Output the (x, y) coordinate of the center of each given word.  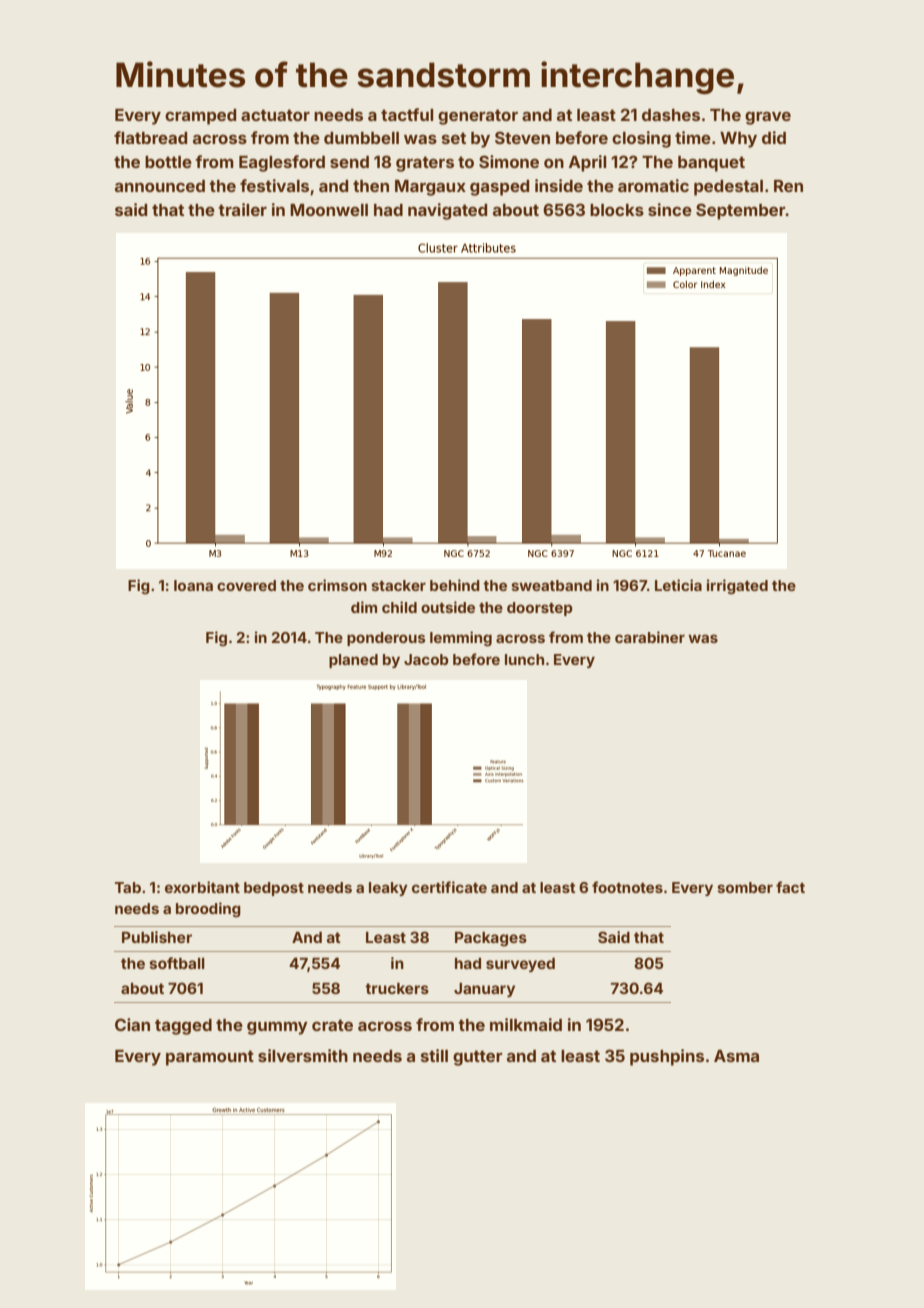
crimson (337, 585)
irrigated (737, 587)
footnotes (627, 887)
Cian (132, 1024)
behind (455, 585)
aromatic (653, 185)
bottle (168, 162)
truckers (397, 988)
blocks (617, 210)
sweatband (551, 585)
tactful (407, 114)
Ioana (193, 585)
